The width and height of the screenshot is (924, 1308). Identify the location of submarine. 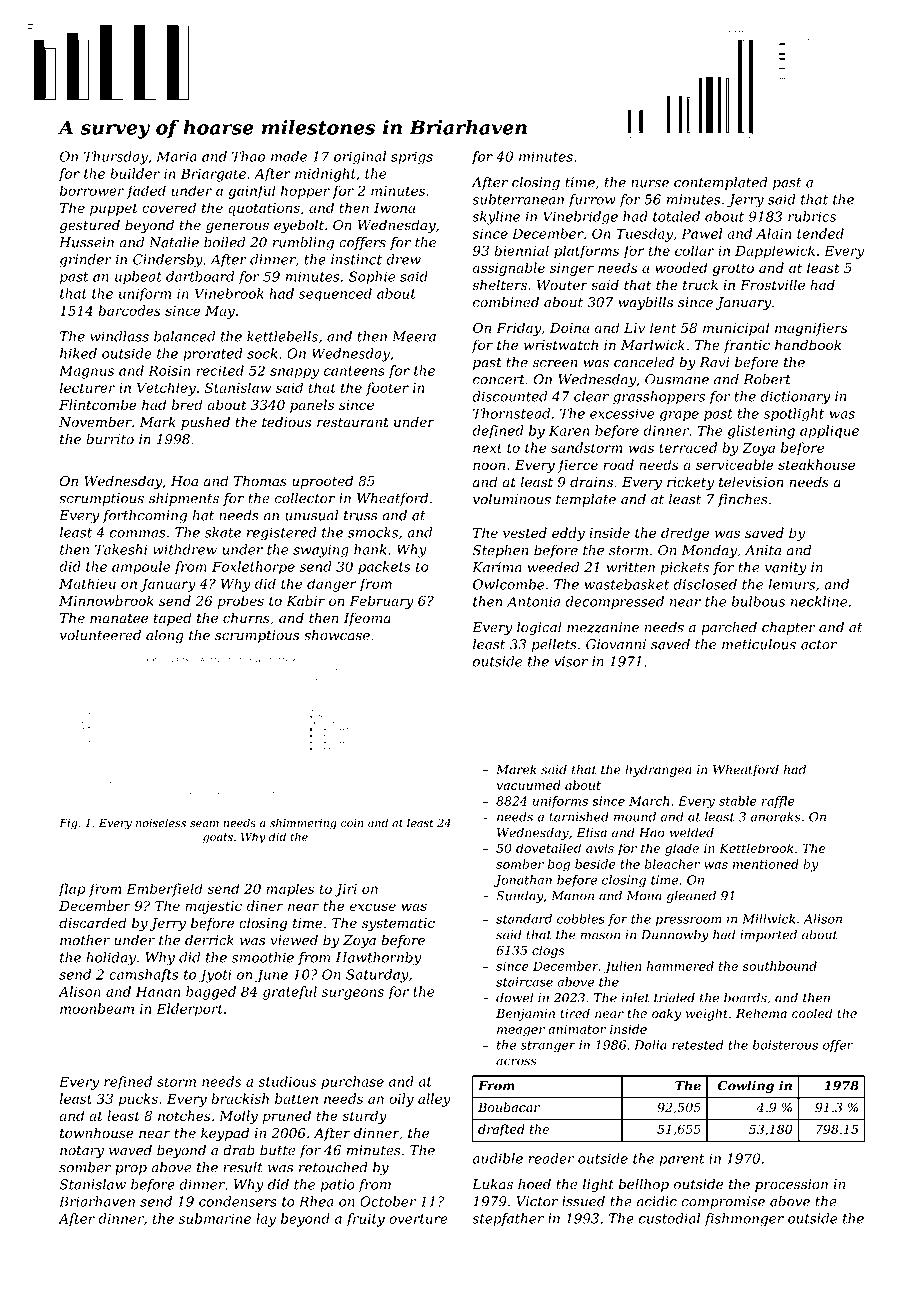
(215, 1218).
